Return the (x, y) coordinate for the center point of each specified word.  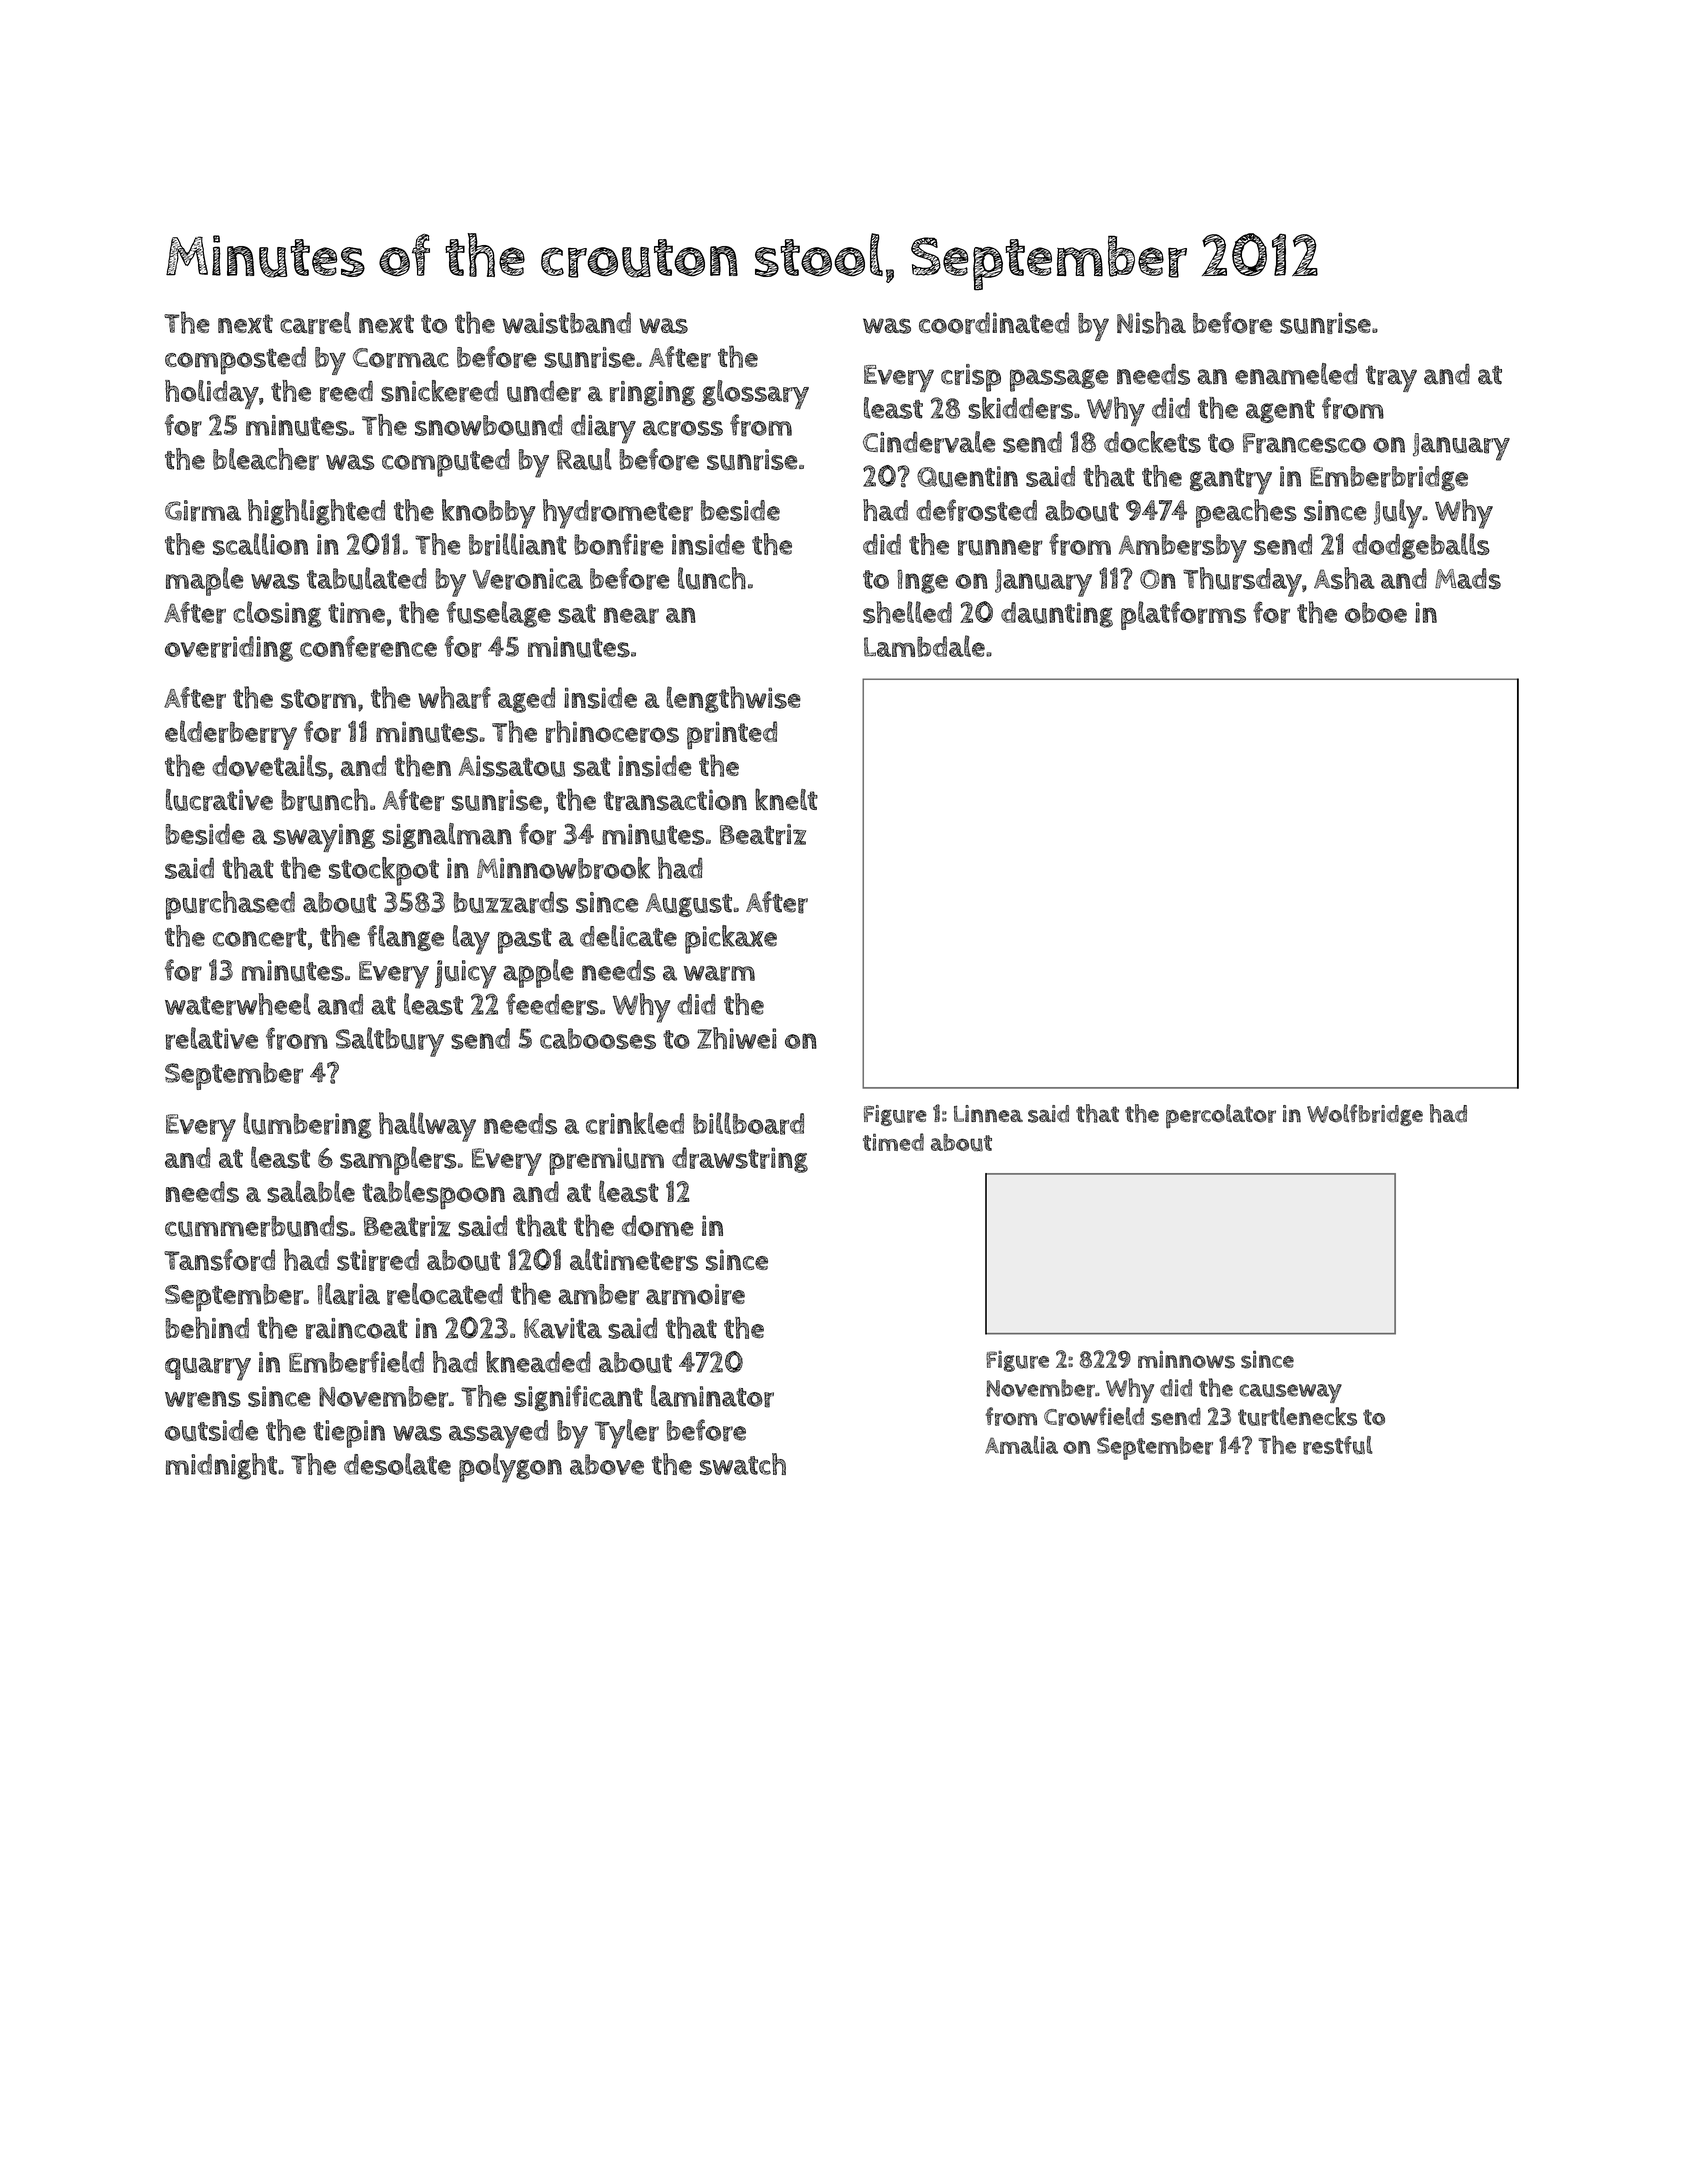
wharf (454, 697)
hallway (427, 1127)
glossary (755, 395)
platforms (1183, 615)
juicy (465, 974)
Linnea (988, 1113)
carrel (315, 323)
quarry (208, 1369)
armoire (695, 1294)
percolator (1221, 1116)
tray (1391, 378)
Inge (922, 581)
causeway (1290, 1393)
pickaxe (731, 939)
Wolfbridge (1365, 1115)
